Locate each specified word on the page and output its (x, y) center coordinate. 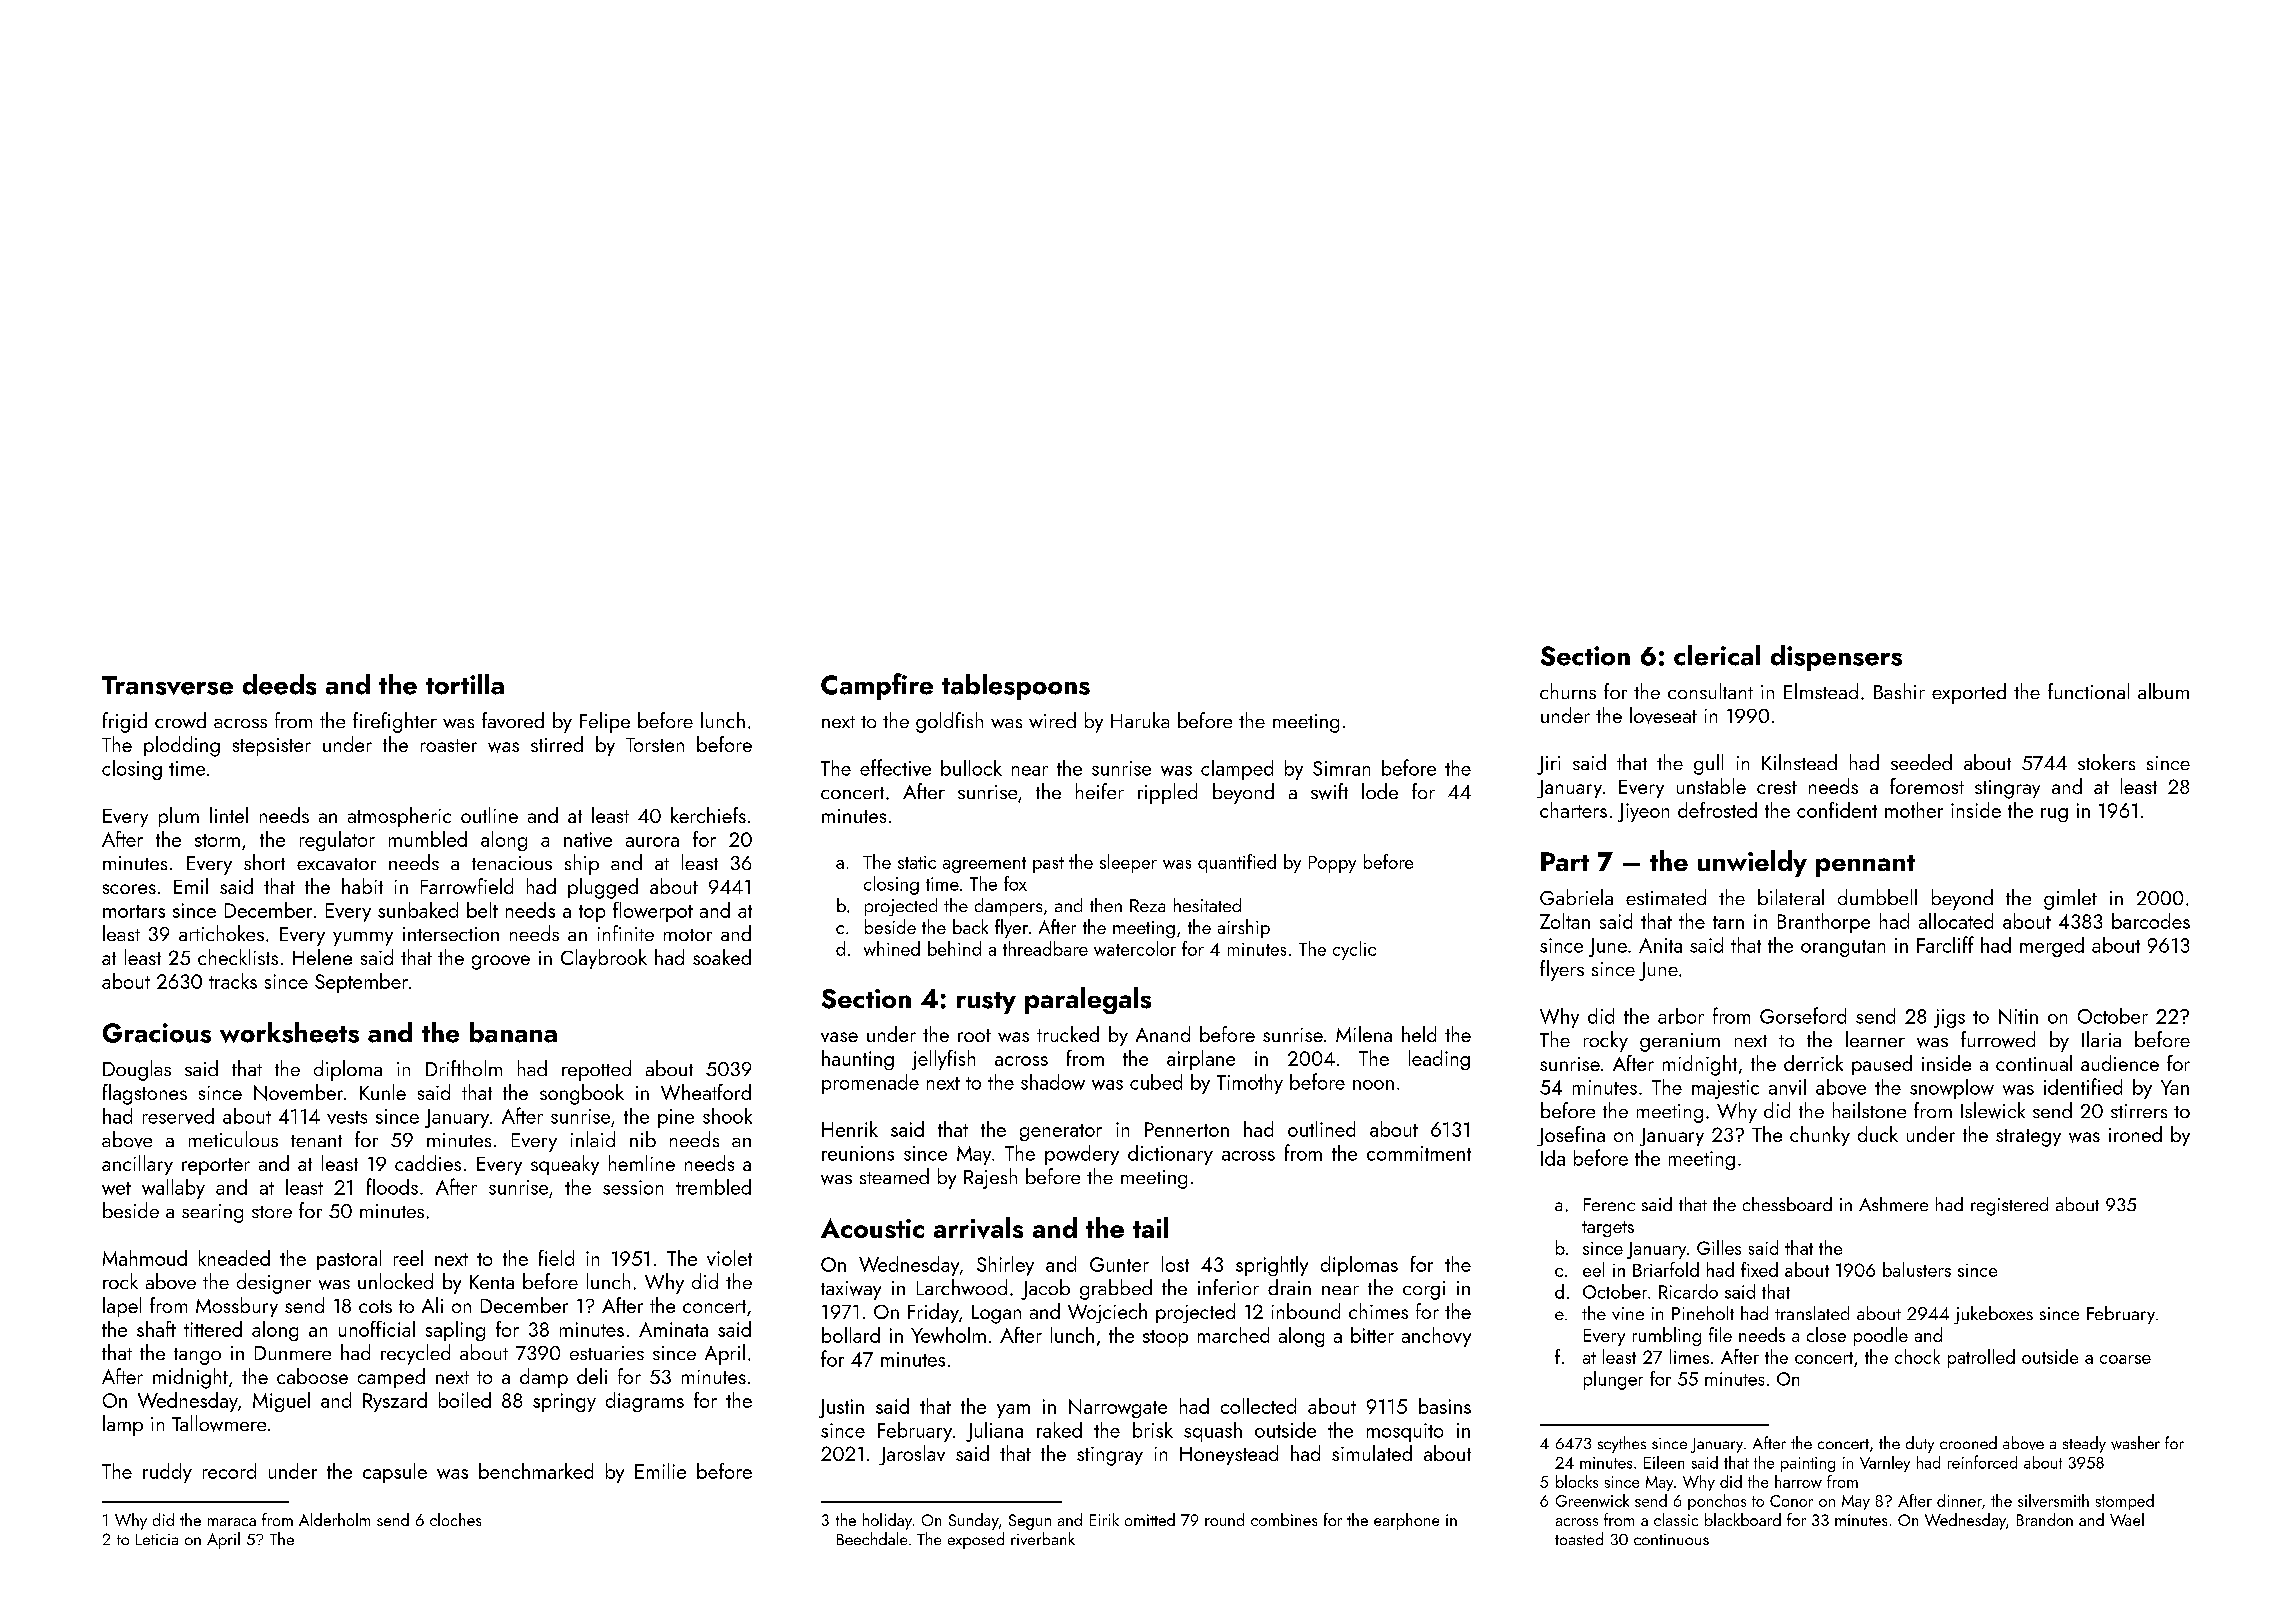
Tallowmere (219, 1423)
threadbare (1045, 948)
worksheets (289, 1032)
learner (1875, 1039)
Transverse (167, 685)
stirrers (2139, 1111)
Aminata (673, 1329)
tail (1150, 1227)
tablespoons (1016, 687)
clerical (1717, 655)
